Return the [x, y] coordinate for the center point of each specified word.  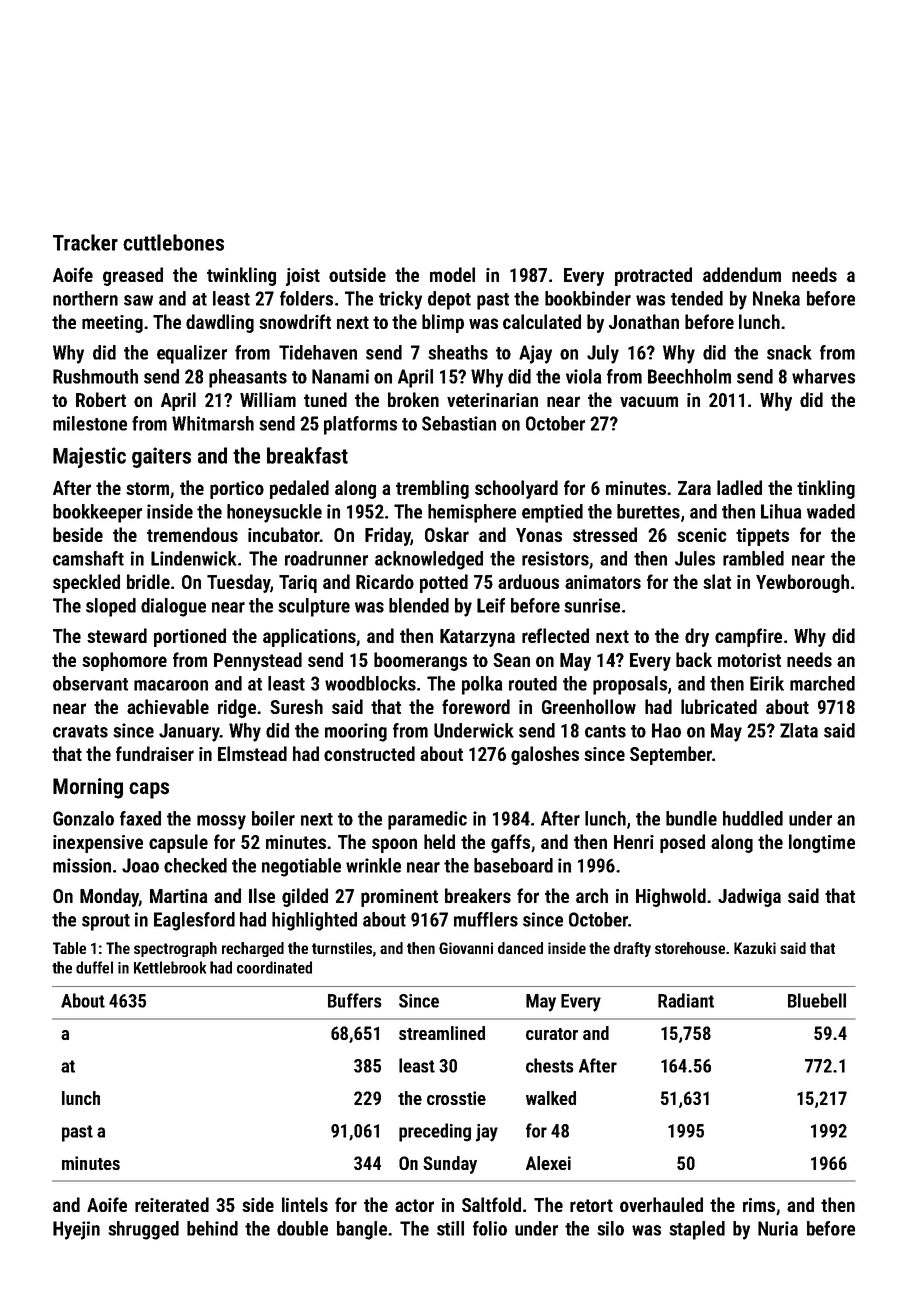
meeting [112, 324]
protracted [653, 276]
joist [303, 277]
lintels [305, 1204]
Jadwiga [749, 897]
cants [605, 731]
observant [90, 683]
